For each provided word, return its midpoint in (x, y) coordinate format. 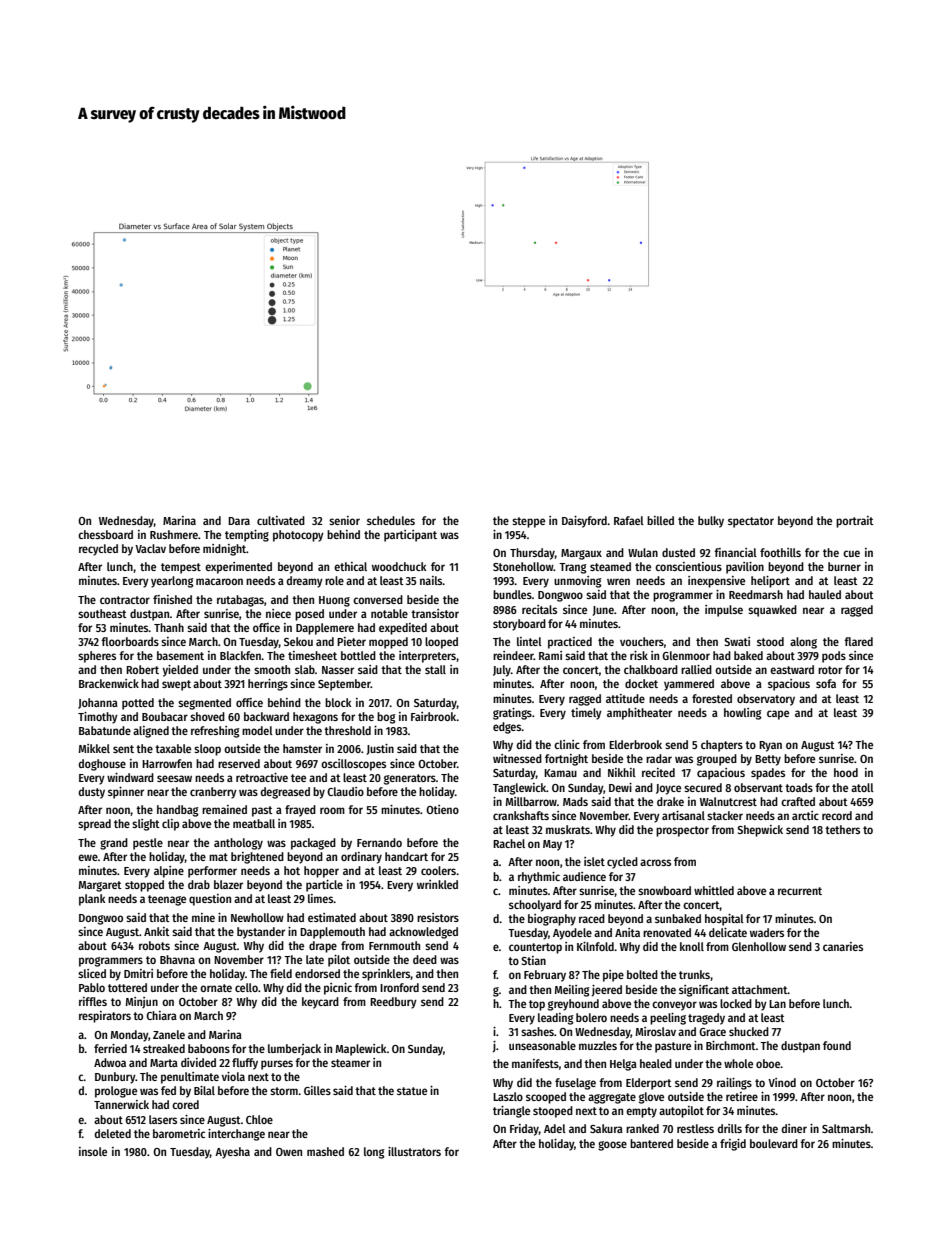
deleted (112, 1133)
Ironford (399, 987)
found (837, 1045)
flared (858, 641)
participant (410, 536)
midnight (224, 550)
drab (199, 884)
